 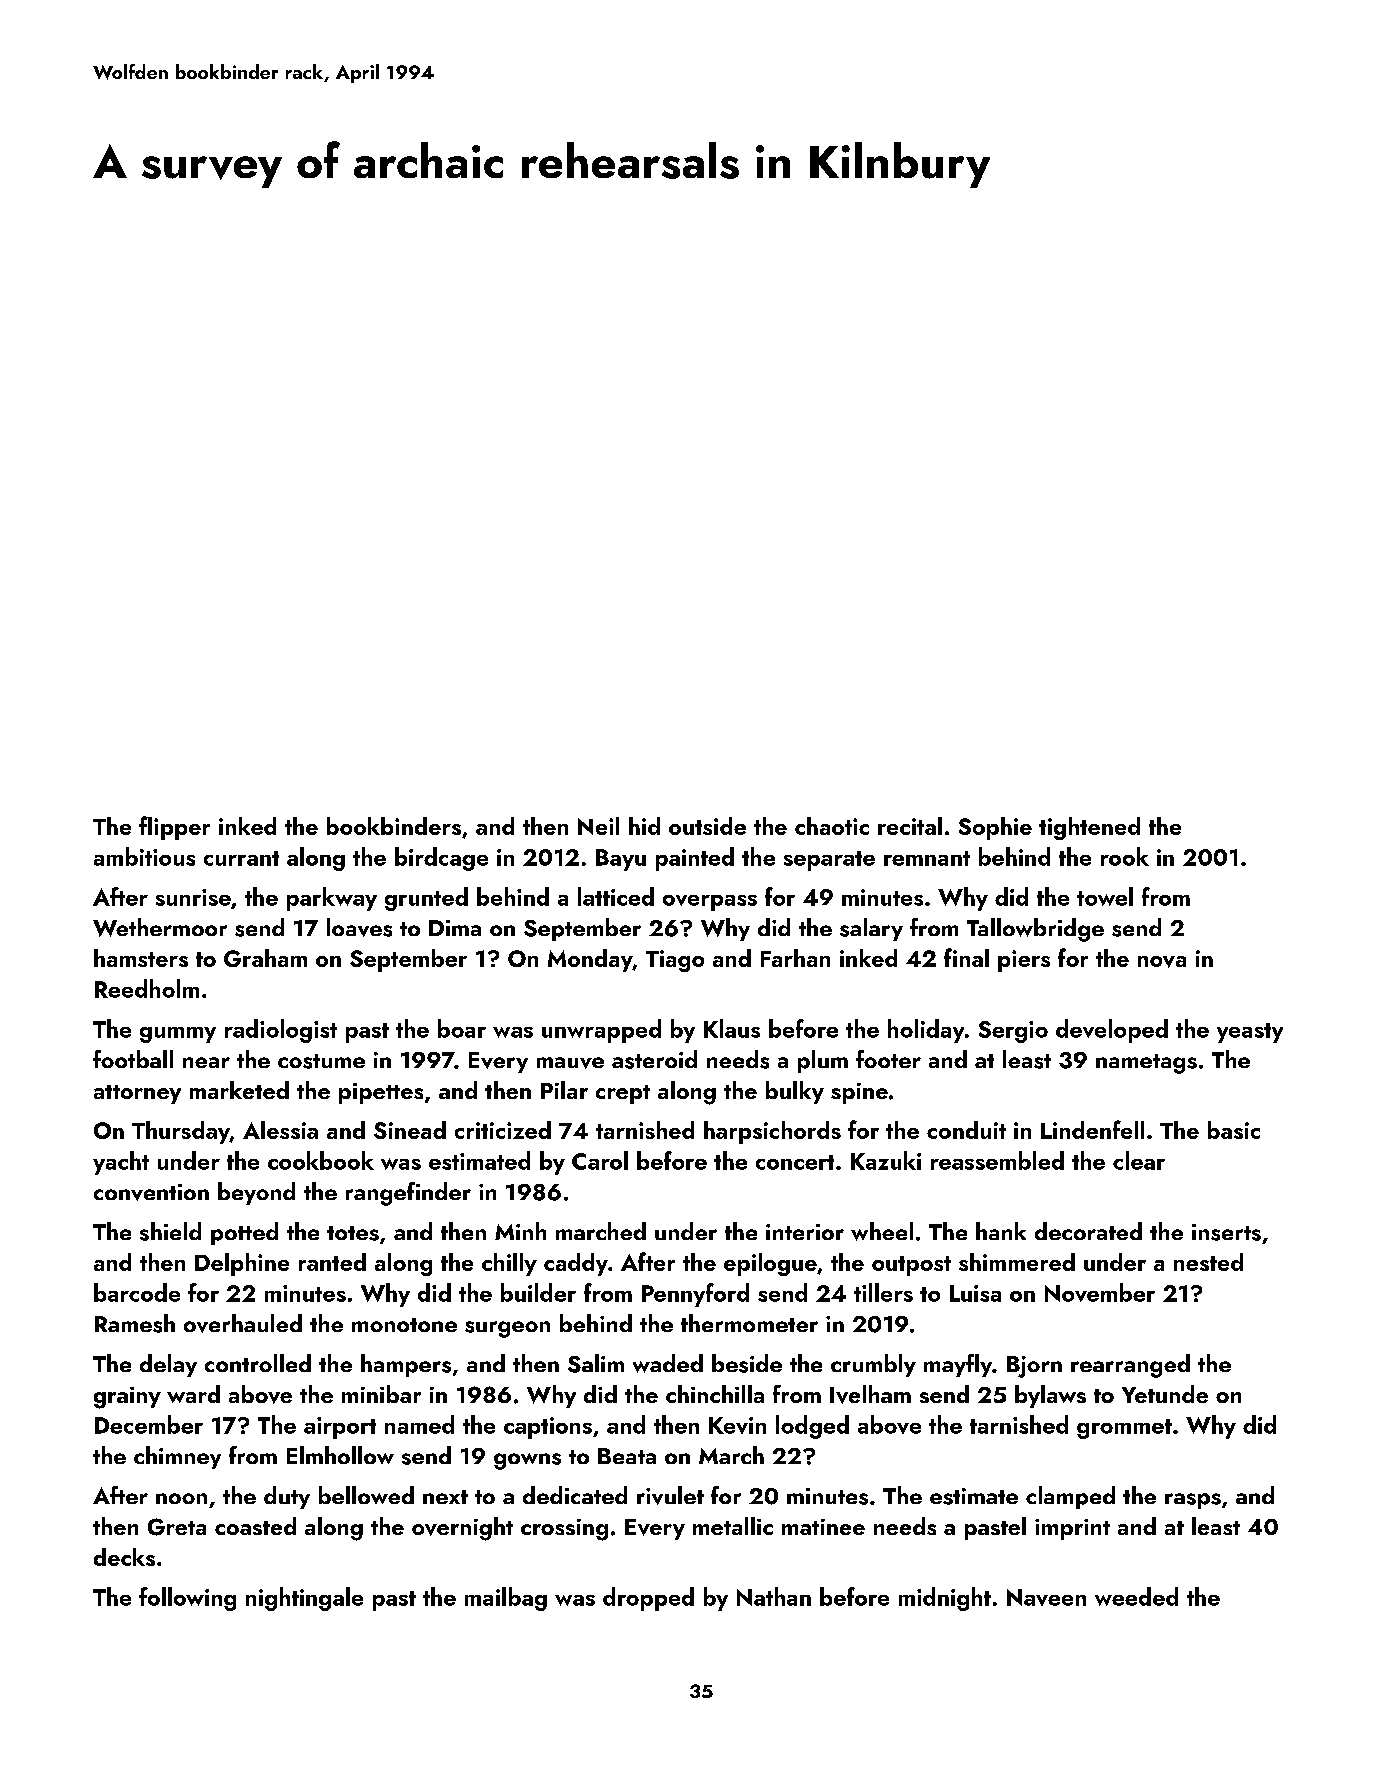 I want to click on holiday, so click(x=926, y=1031).
